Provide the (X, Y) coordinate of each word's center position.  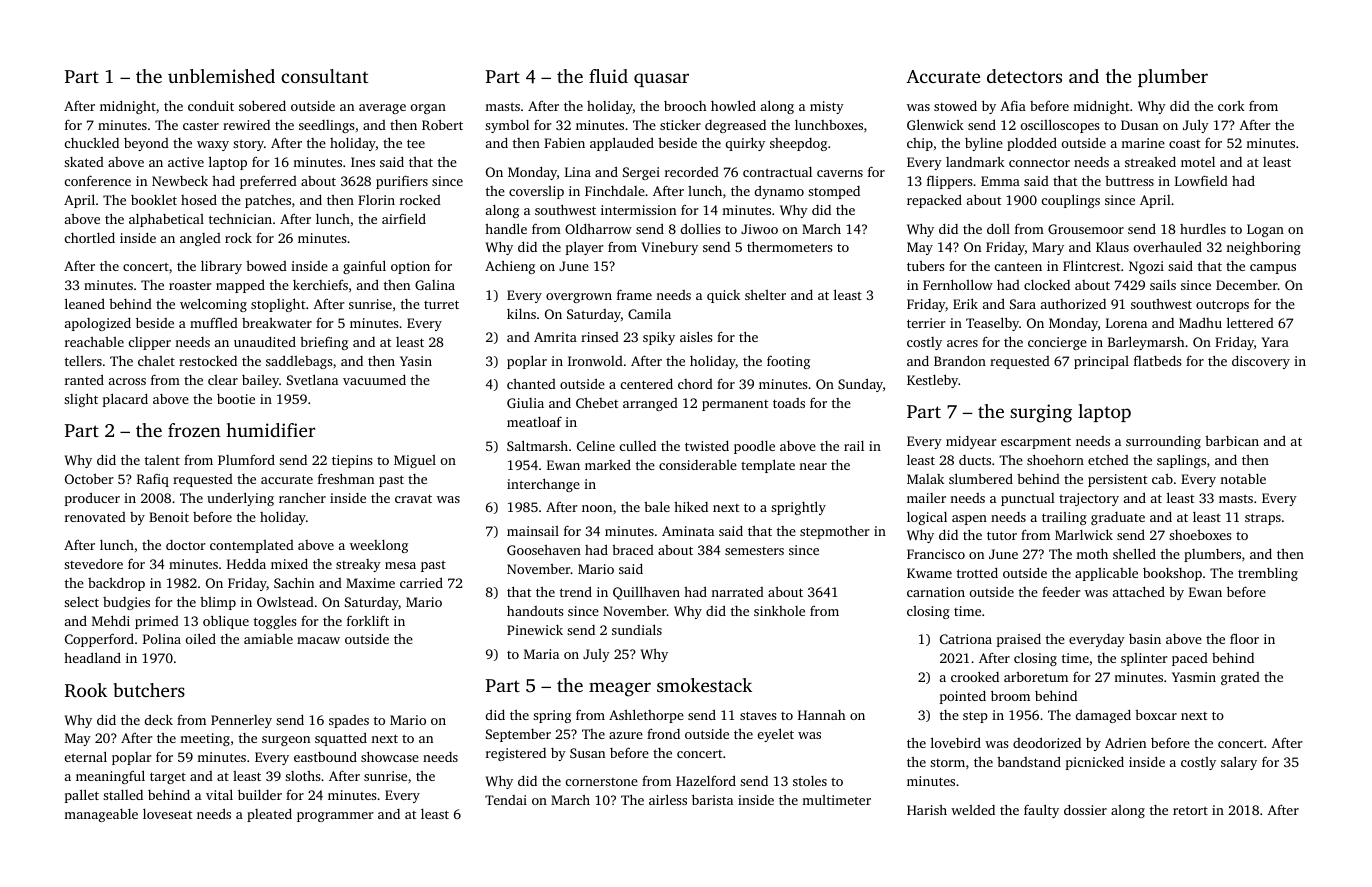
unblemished (221, 76)
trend (576, 591)
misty (827, 107)
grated (1240, 678)
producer (92, 499)
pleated (269, 815)
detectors (1024, 76)
